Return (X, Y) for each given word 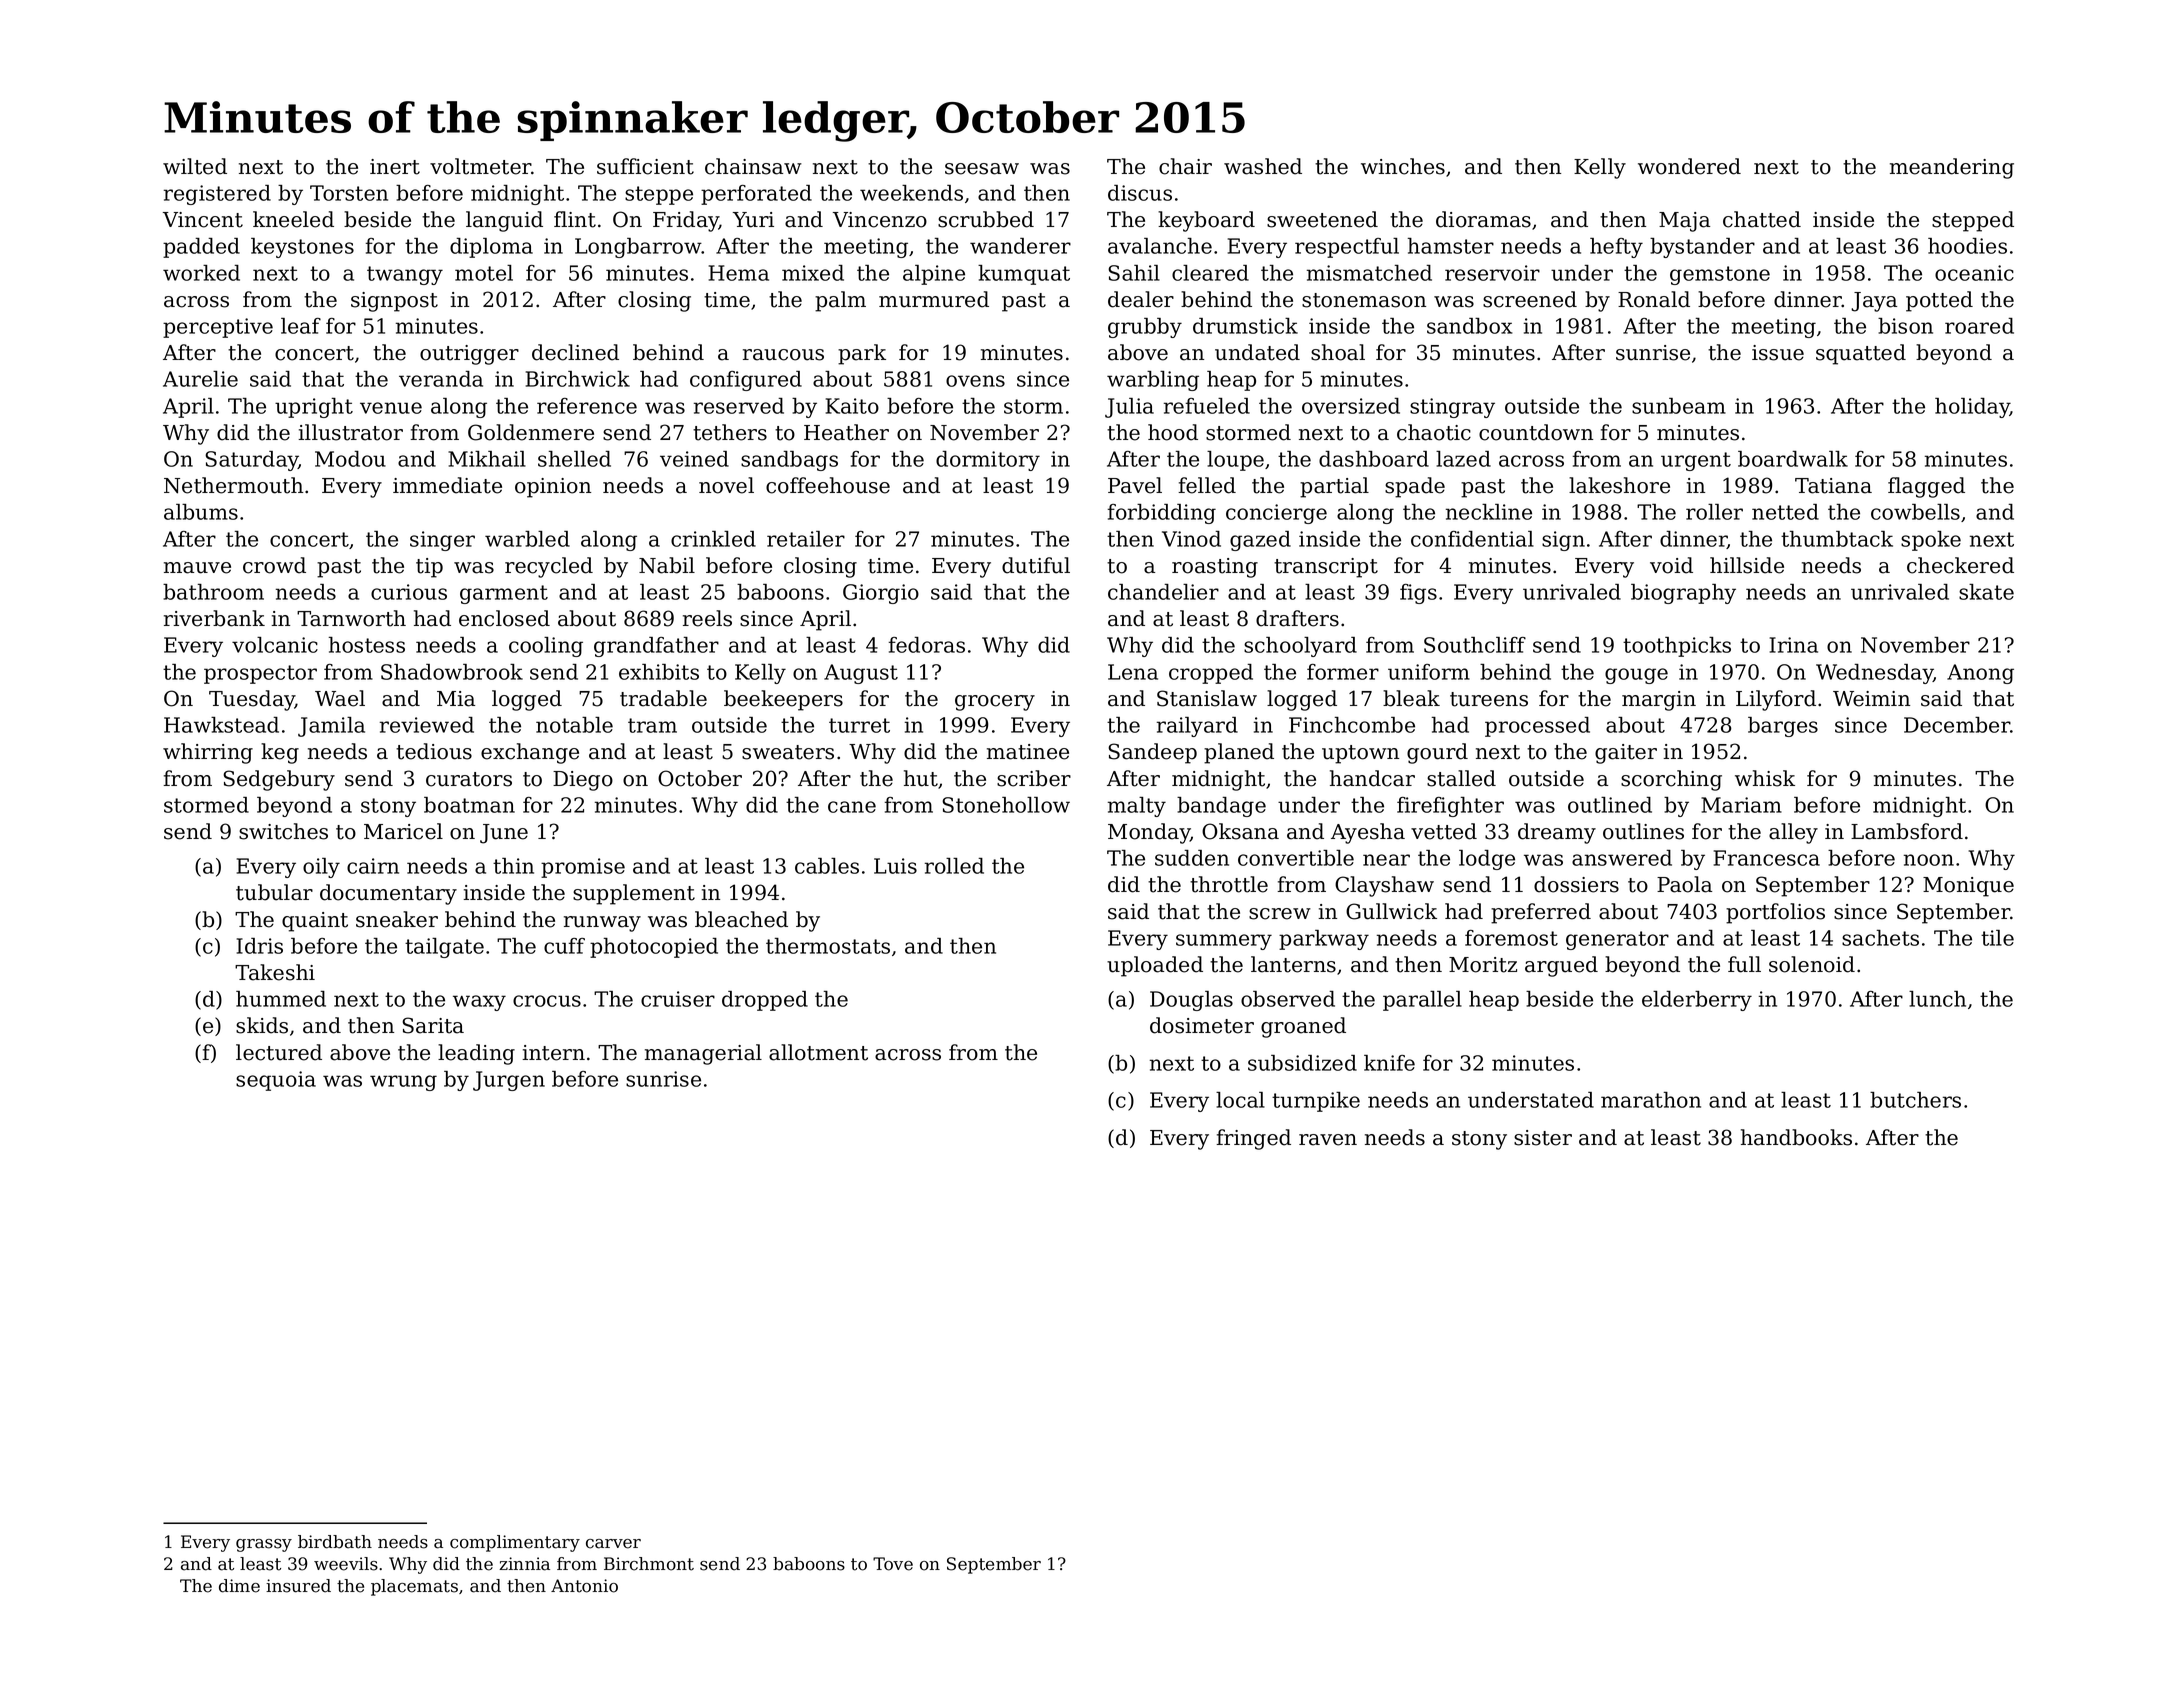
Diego (583, 781)
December (1957, 725)
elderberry (1697, 1001)
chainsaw (753, 166)
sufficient (645, 166)
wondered (1689, 166)
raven (1328, 1140)
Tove (893, 1564)
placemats (414, 1587)
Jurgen (509, 1081)
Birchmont (649, 1564)
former (1343, 672)
